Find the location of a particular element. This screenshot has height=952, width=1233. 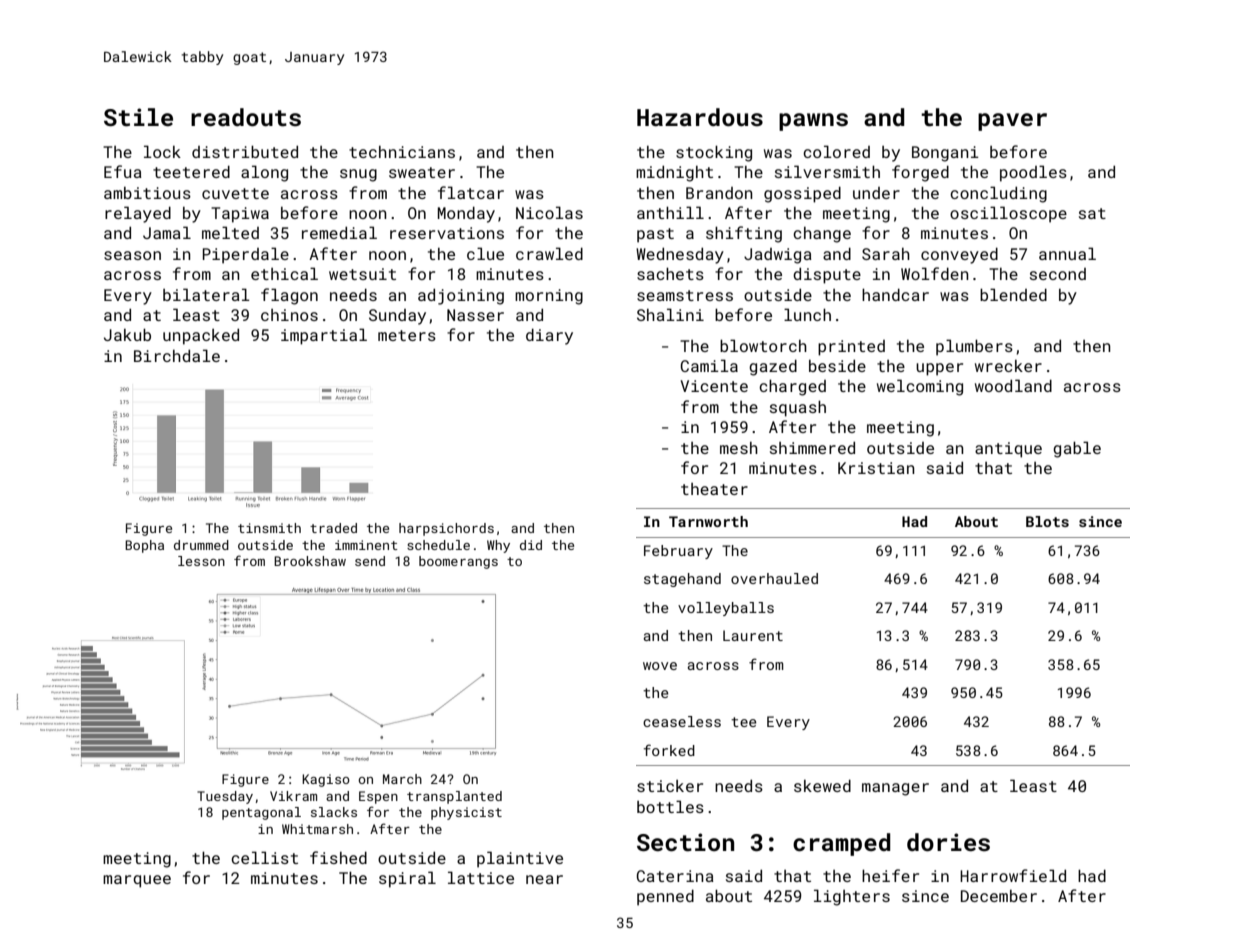

oscilloscope is located at coordinates (1008, 214).
